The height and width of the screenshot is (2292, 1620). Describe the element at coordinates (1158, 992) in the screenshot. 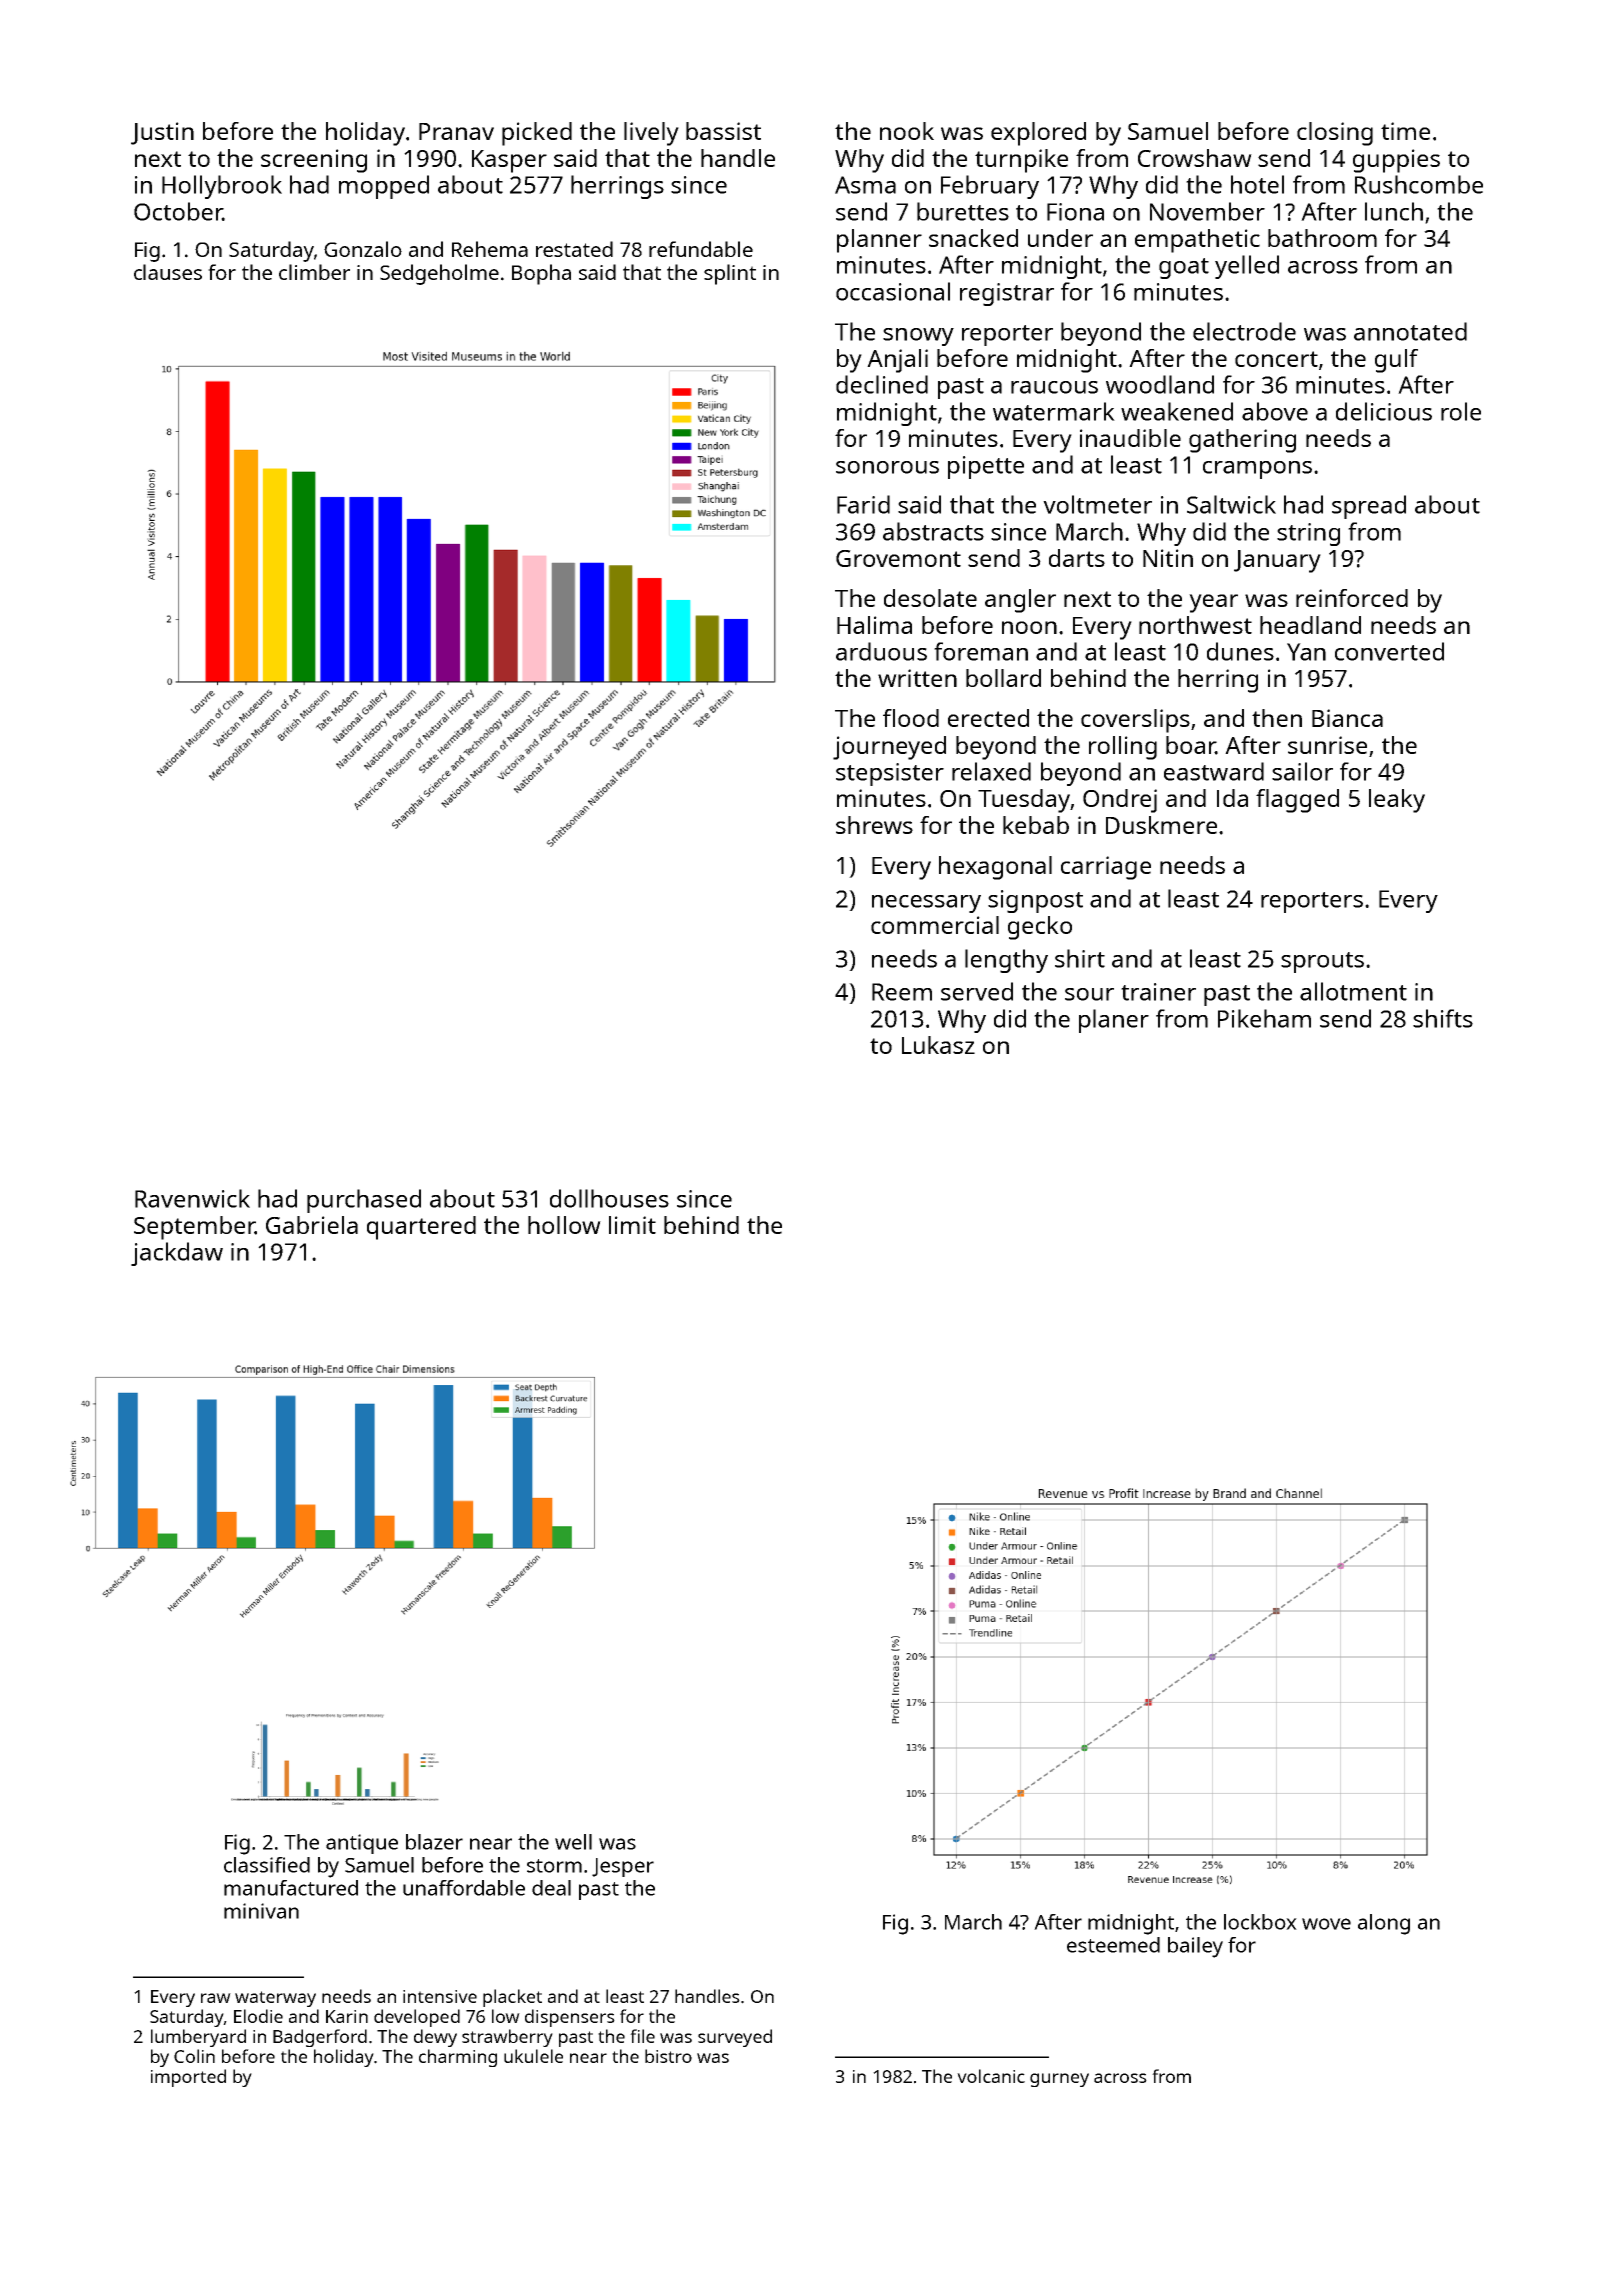

I see `trainer` at that location.
